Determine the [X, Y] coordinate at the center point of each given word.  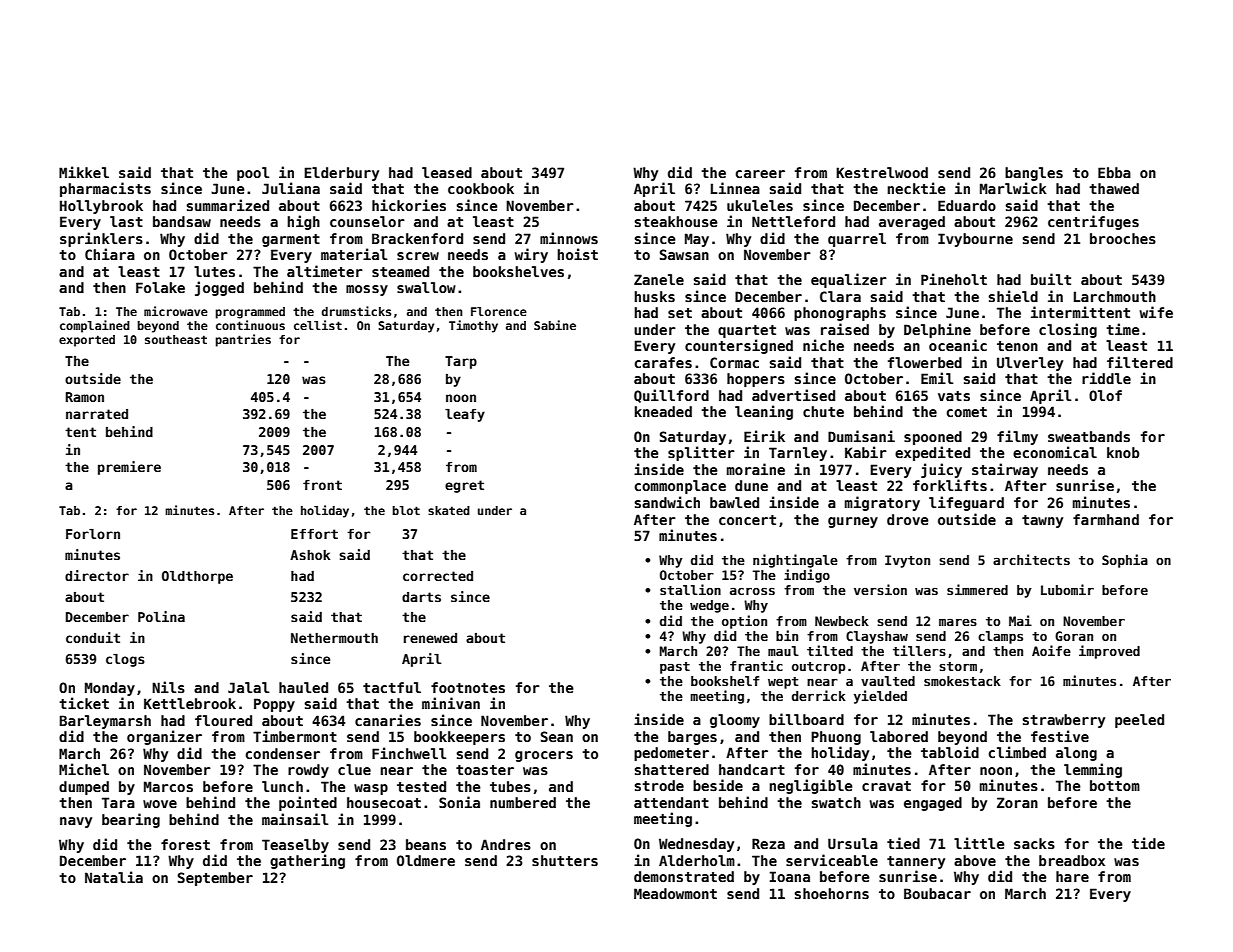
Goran [1074, 636]
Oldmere [426, 860]
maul [783, 651]
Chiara [110, 254]
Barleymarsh [105, 722]
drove [908, 519]
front [322, 485]
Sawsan [684, 254]
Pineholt [954, 279]
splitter [701, 453]
